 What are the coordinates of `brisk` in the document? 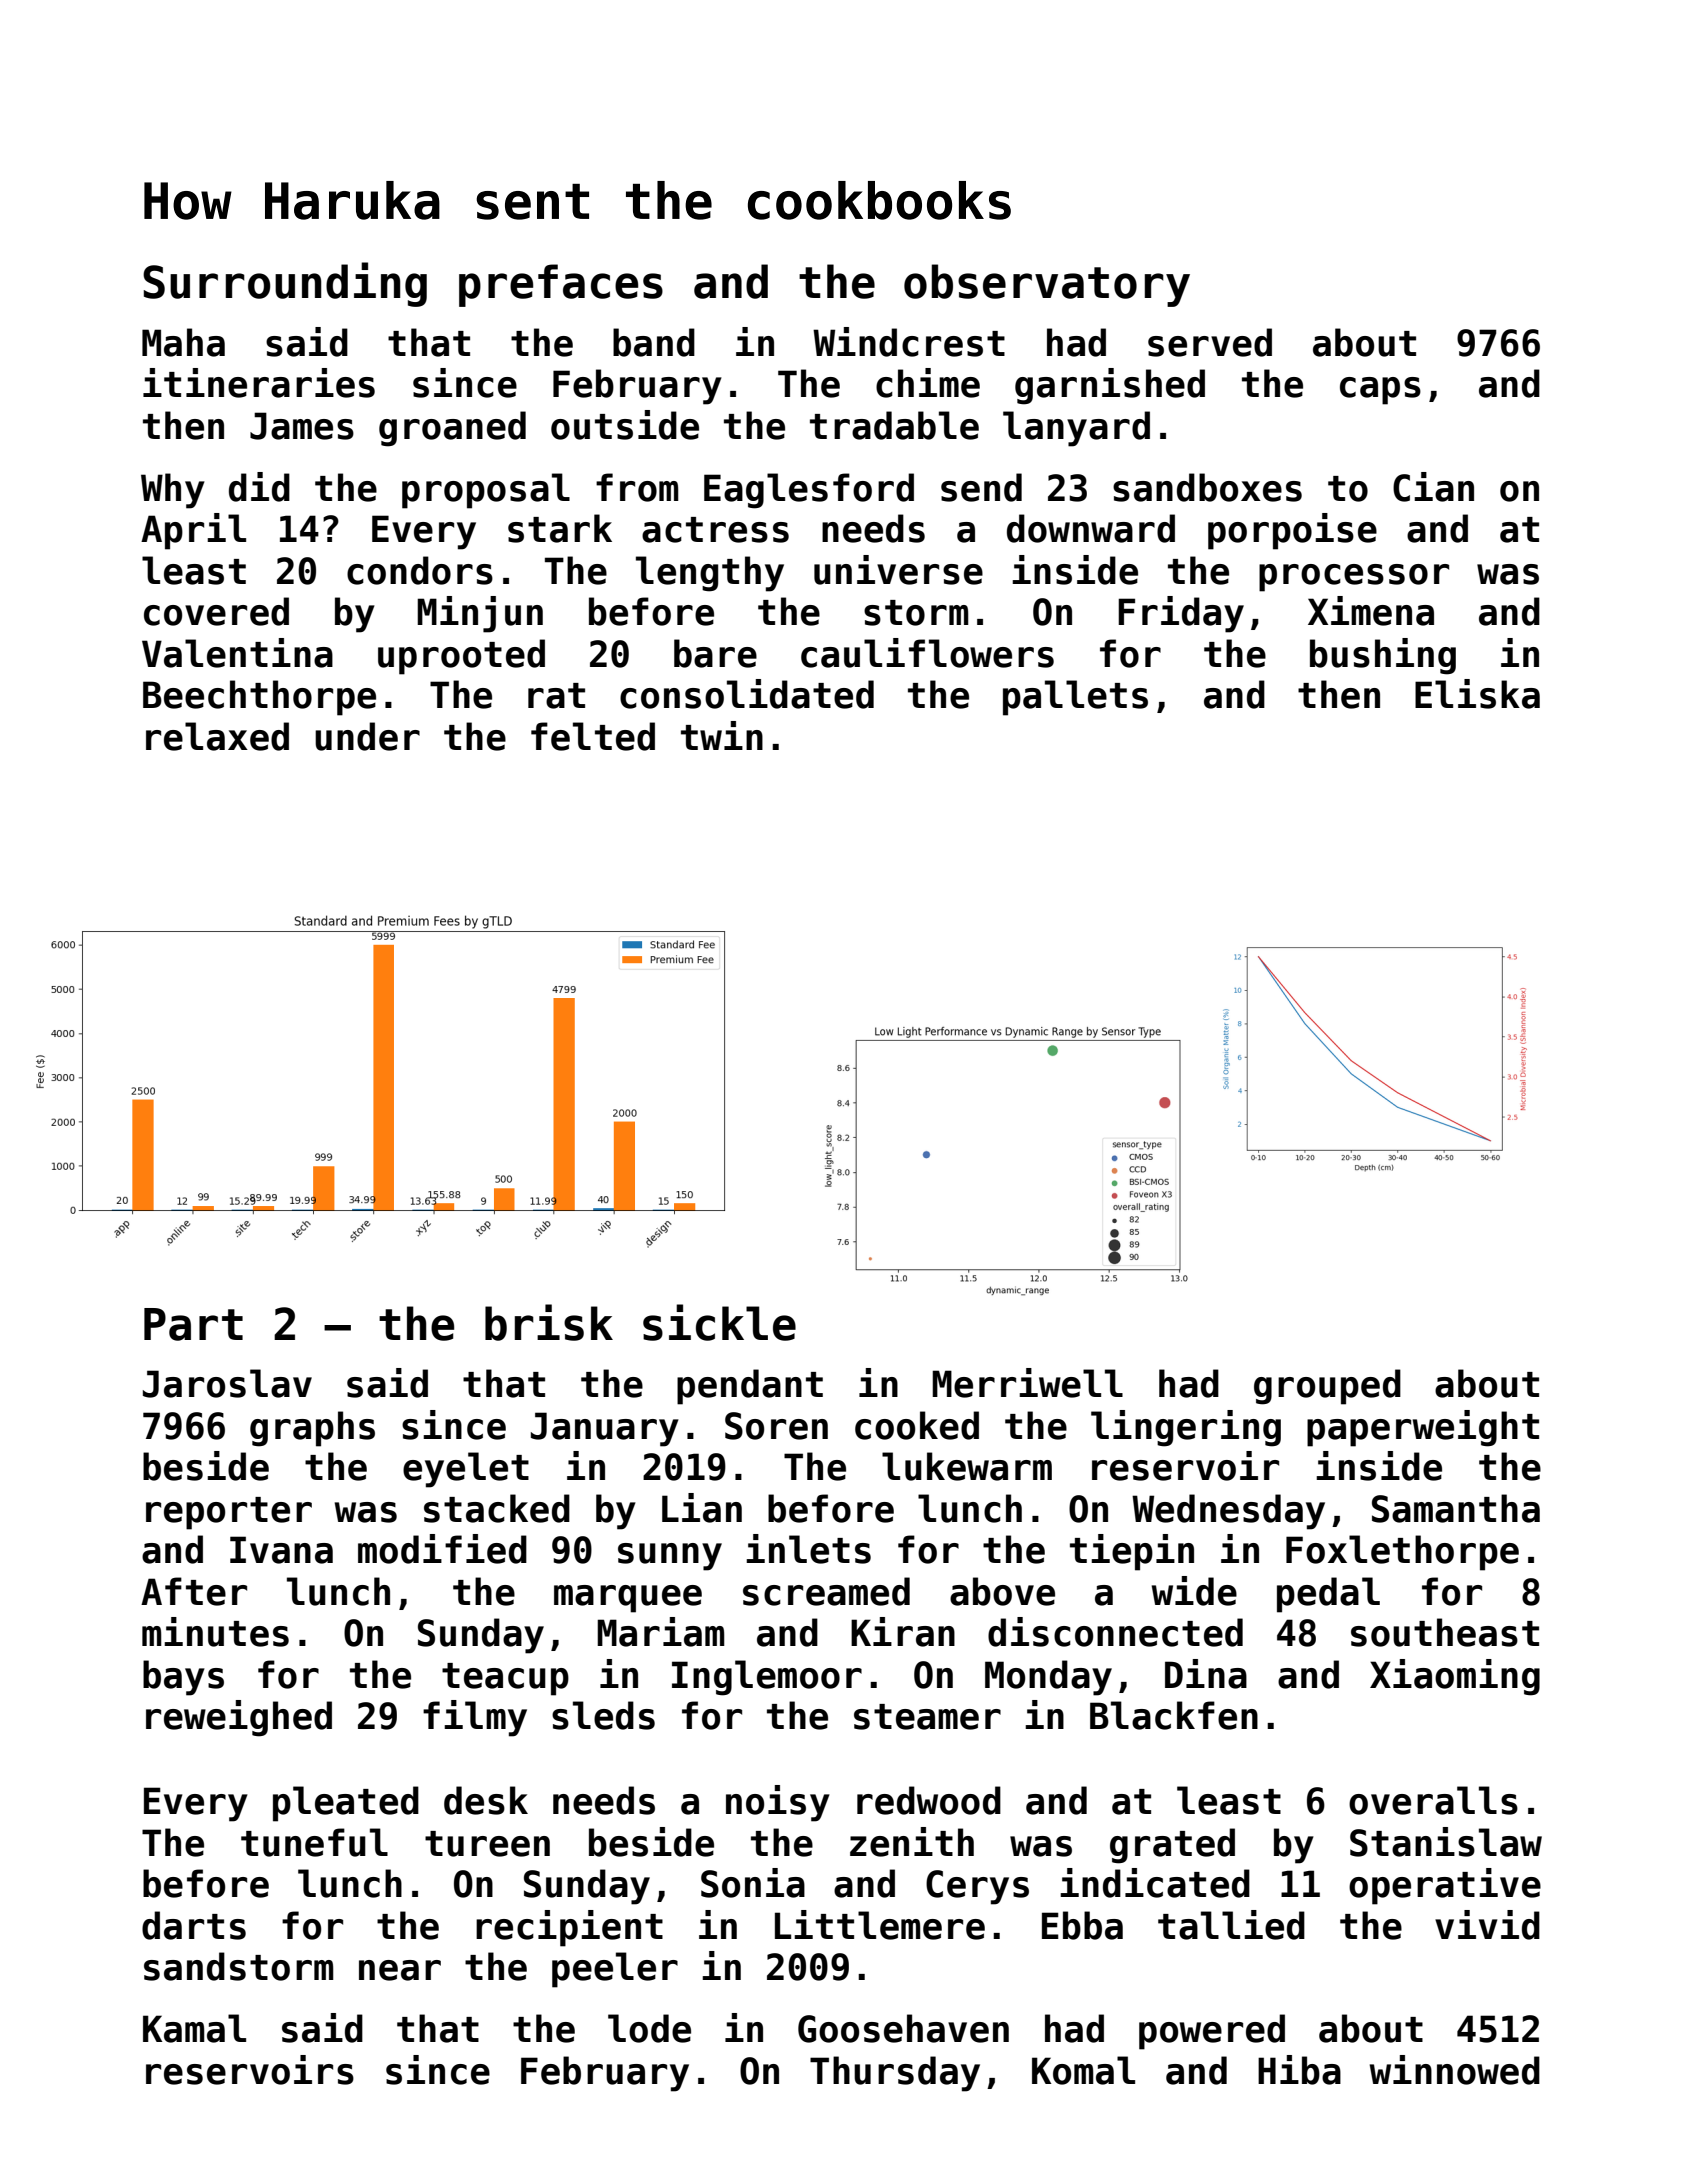 It's located at (549, 1322).
